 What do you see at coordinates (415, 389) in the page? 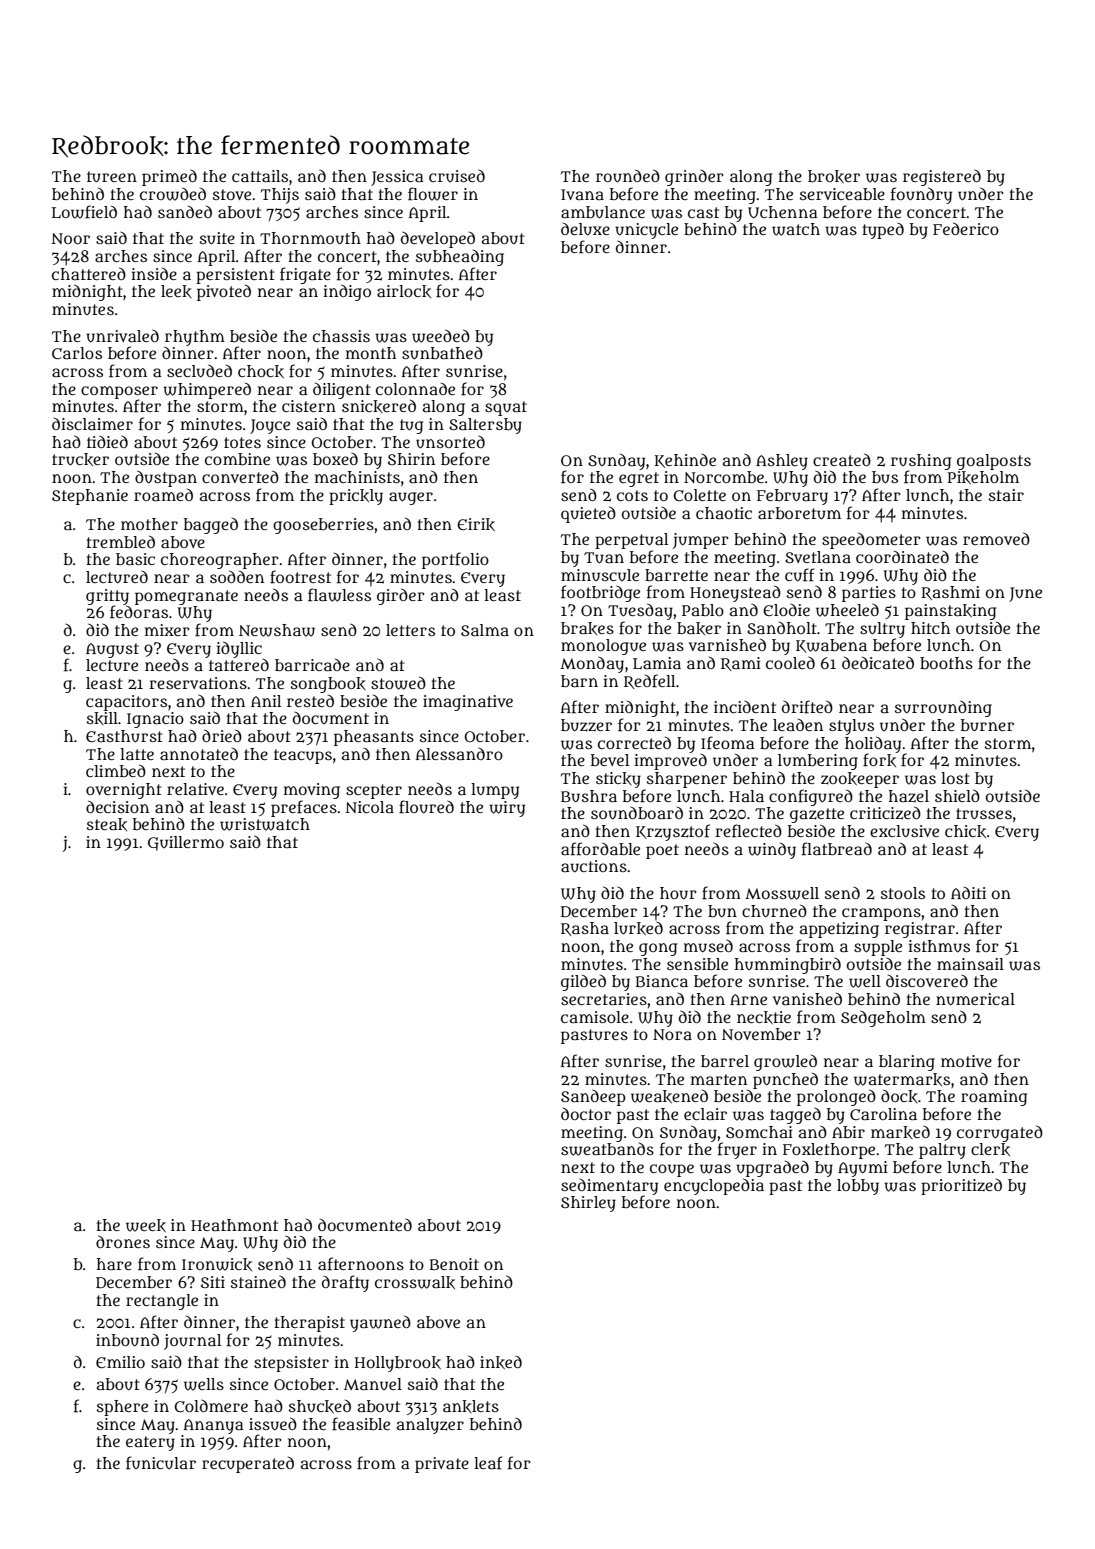
I see `colonnade` at bounding box center [415, 389].
